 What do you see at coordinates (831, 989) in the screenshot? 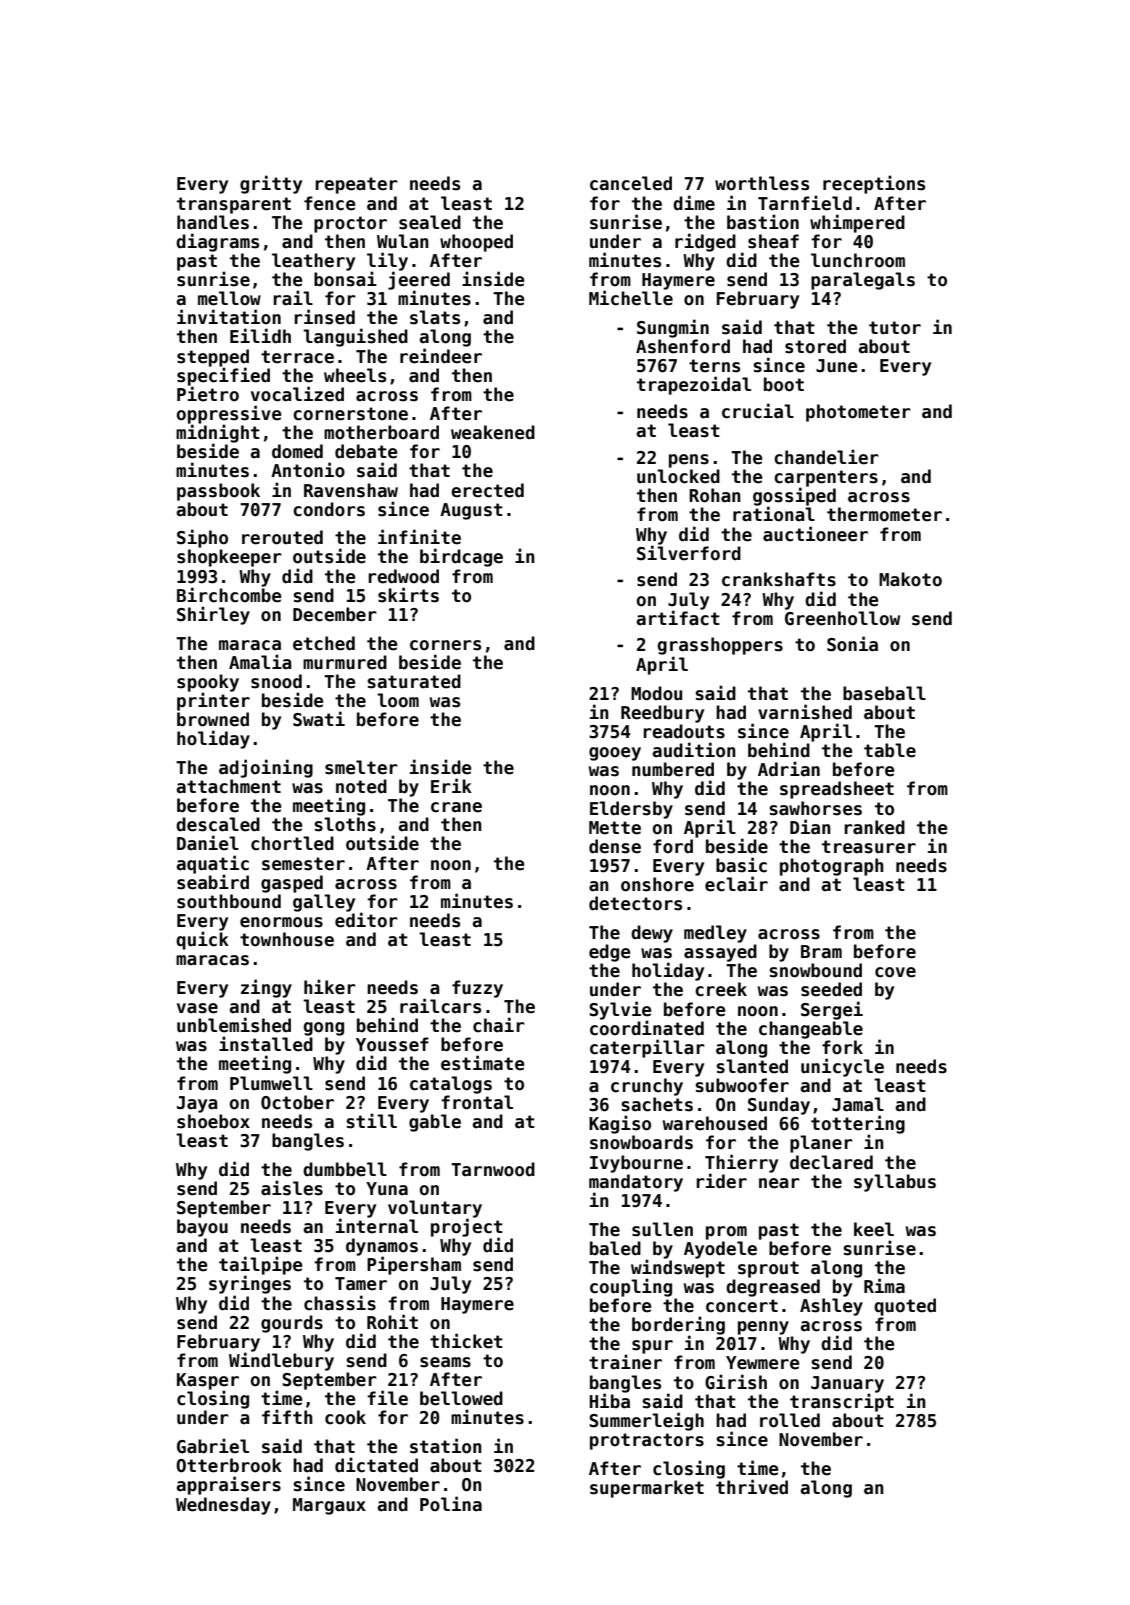
I see `seeded` at bounding box center [831, 989].
